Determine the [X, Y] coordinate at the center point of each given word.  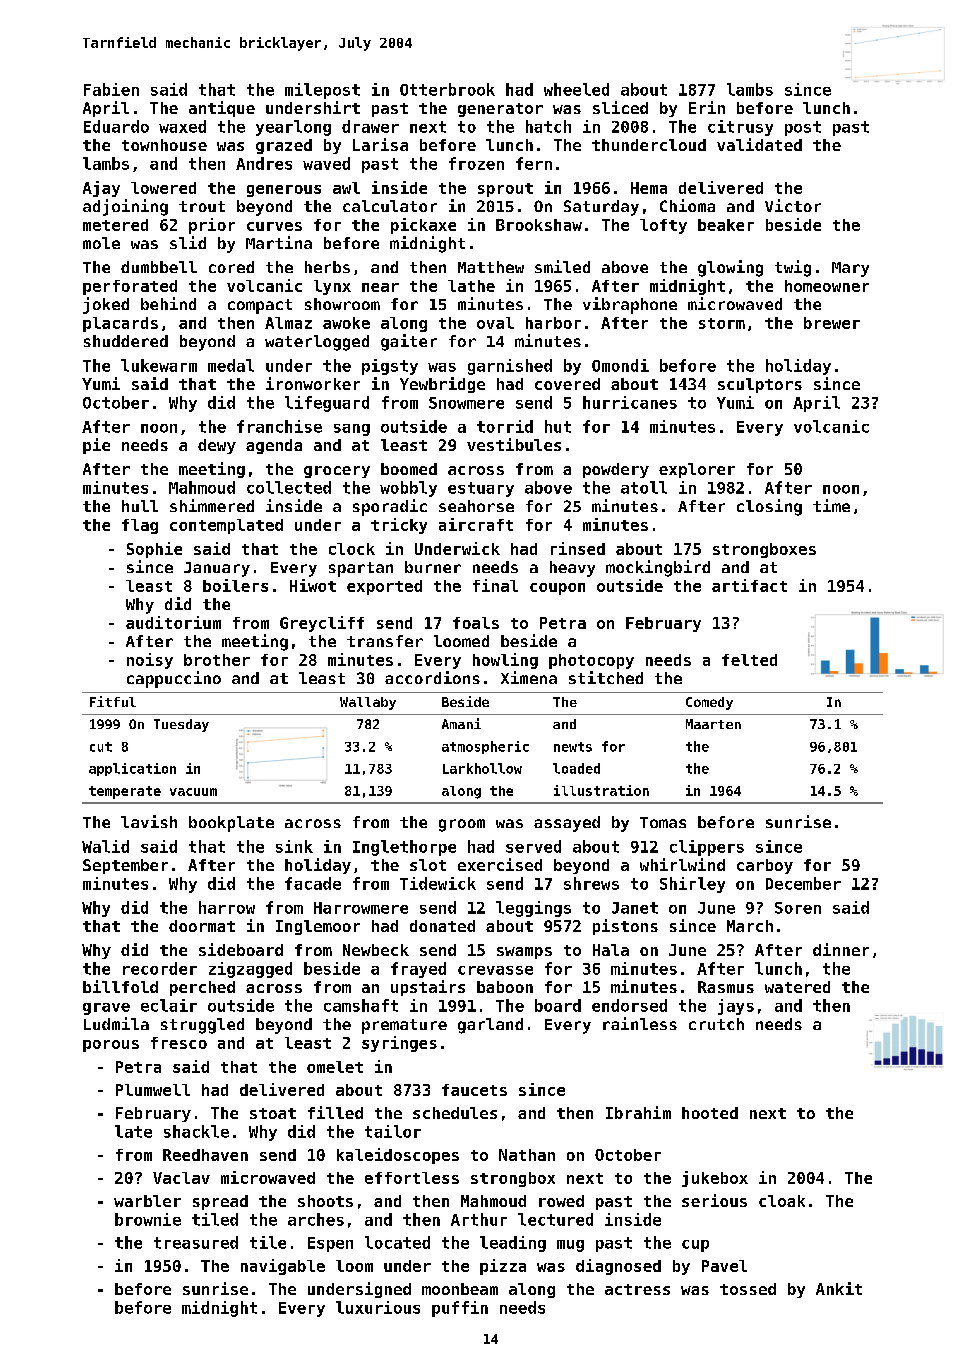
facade [313, 883]
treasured [196, 1242]
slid [188, 242]
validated [759, 144]
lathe [471, 286]
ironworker [313, 383]
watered [797, 987]
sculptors [760, 385]
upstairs [428, 988]
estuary [481, 489]
